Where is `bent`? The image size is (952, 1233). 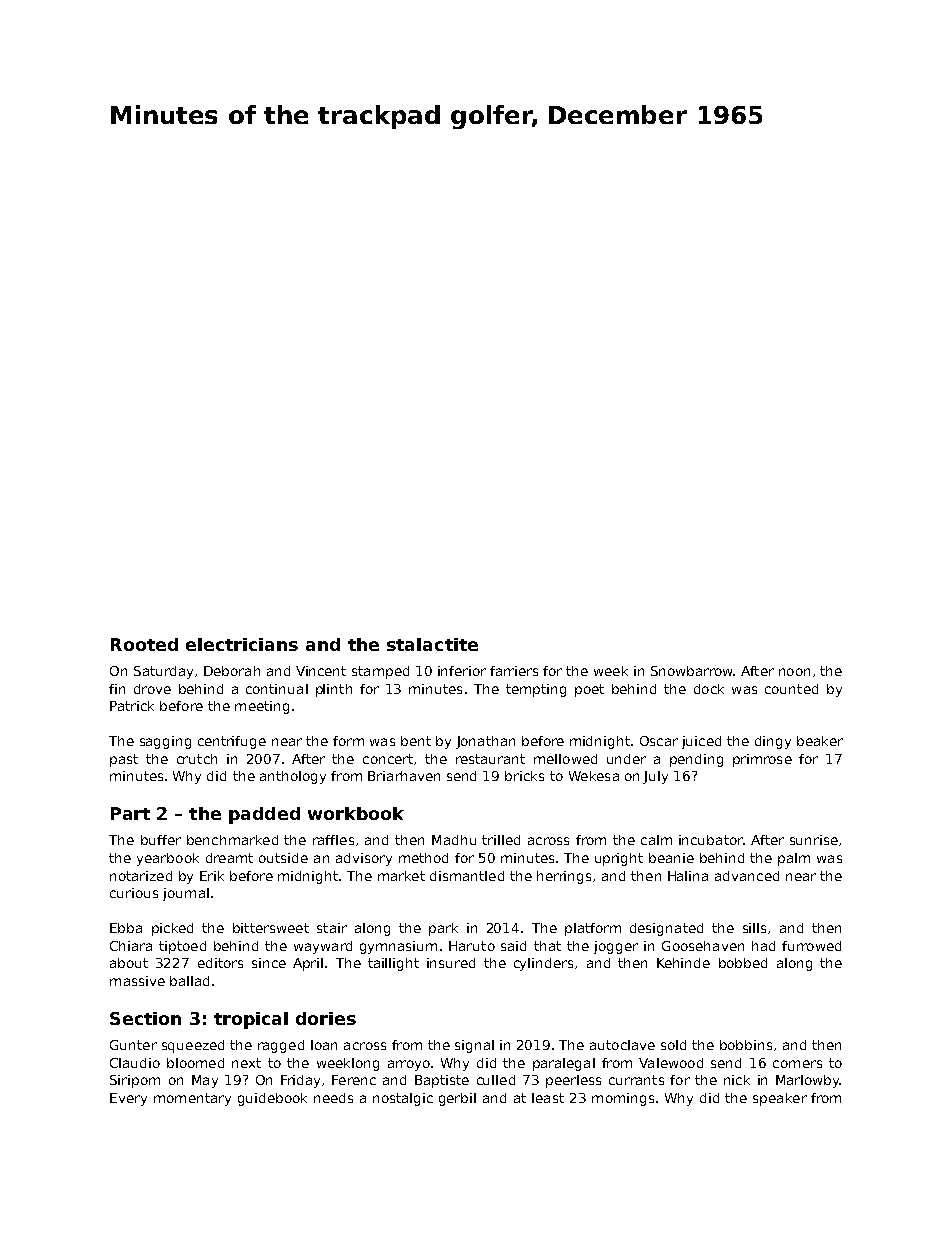 bent is located at coordinates (416, 741).
